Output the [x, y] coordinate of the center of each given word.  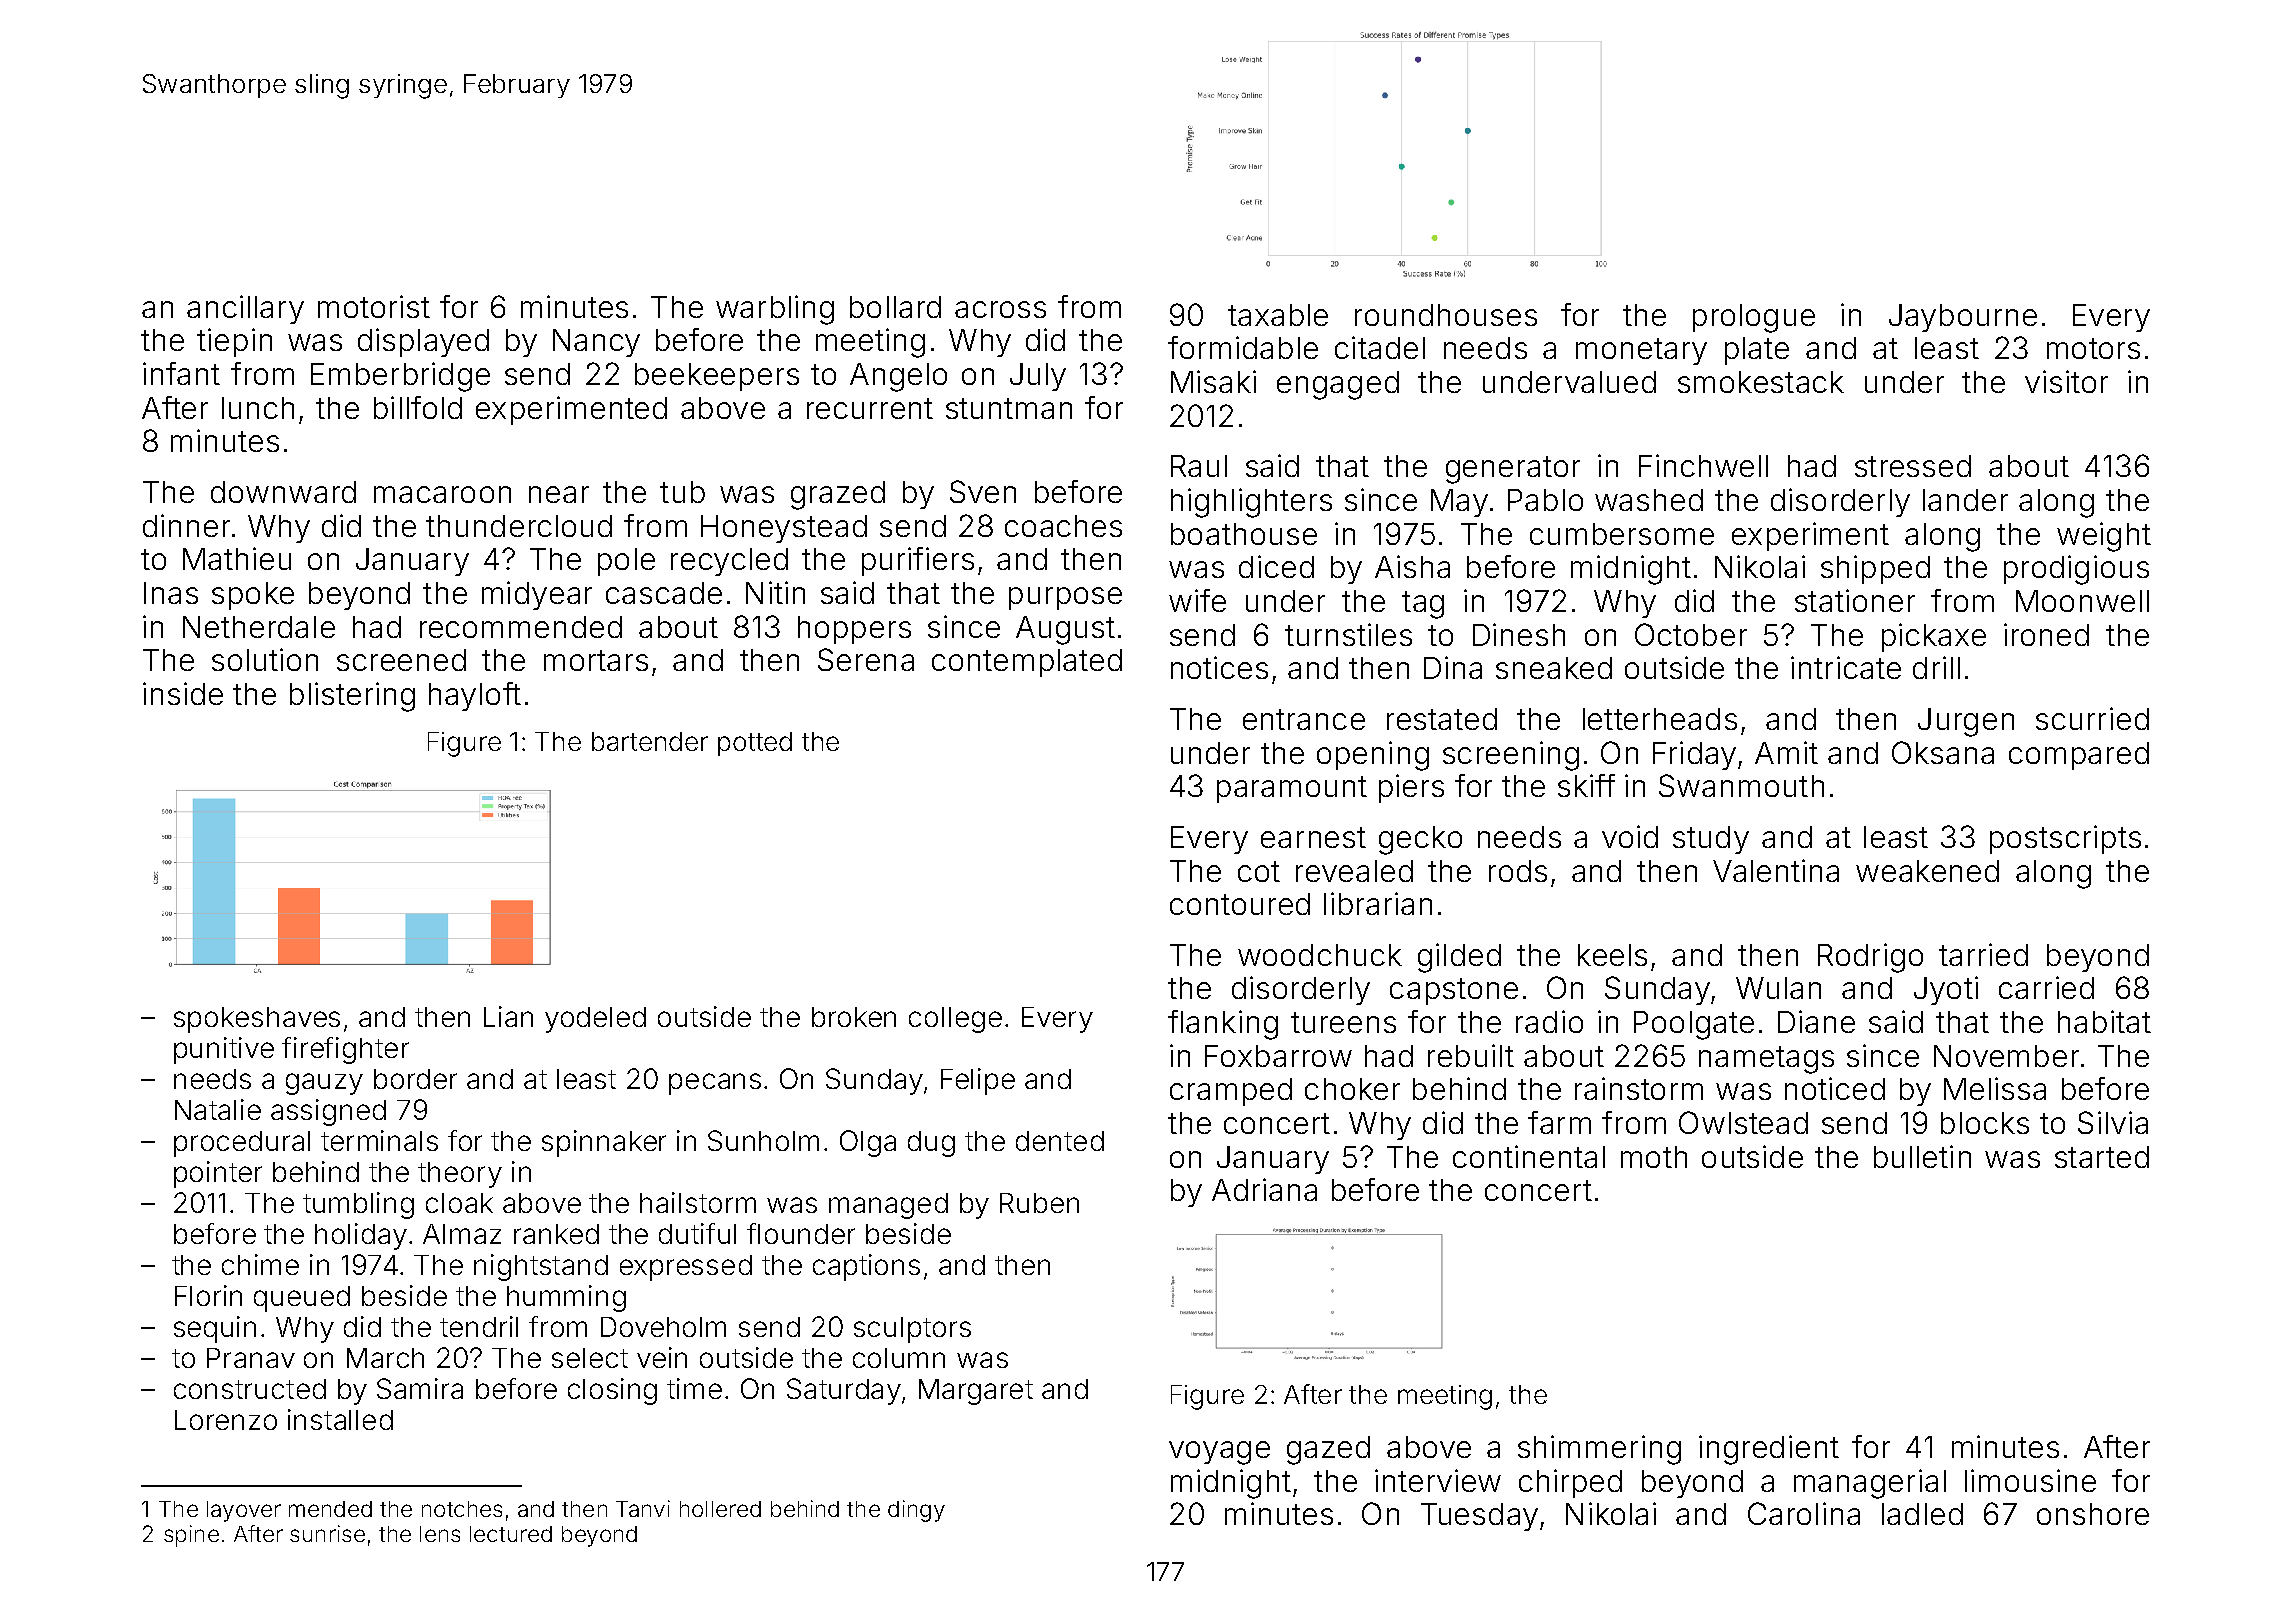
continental [1529, 1156]
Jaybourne [1963, 318]
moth [1654, 1157]
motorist [374, 306]
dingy [916, 1511]
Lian [508, 1016]
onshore [2093, 1514]
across [1000, 309]
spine [191, 1536]
